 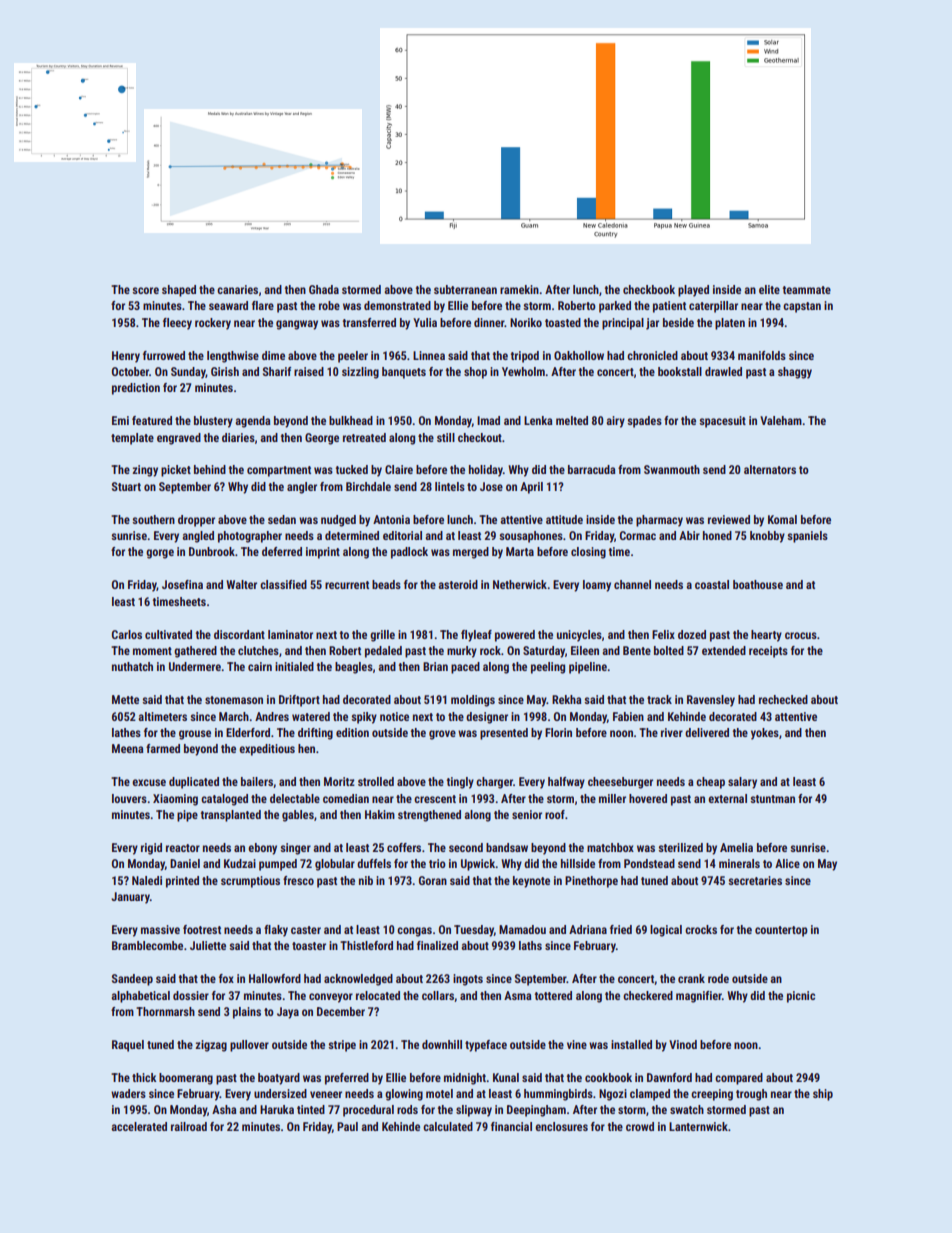 I want to click on drawled, so click(x=723, y=371).
